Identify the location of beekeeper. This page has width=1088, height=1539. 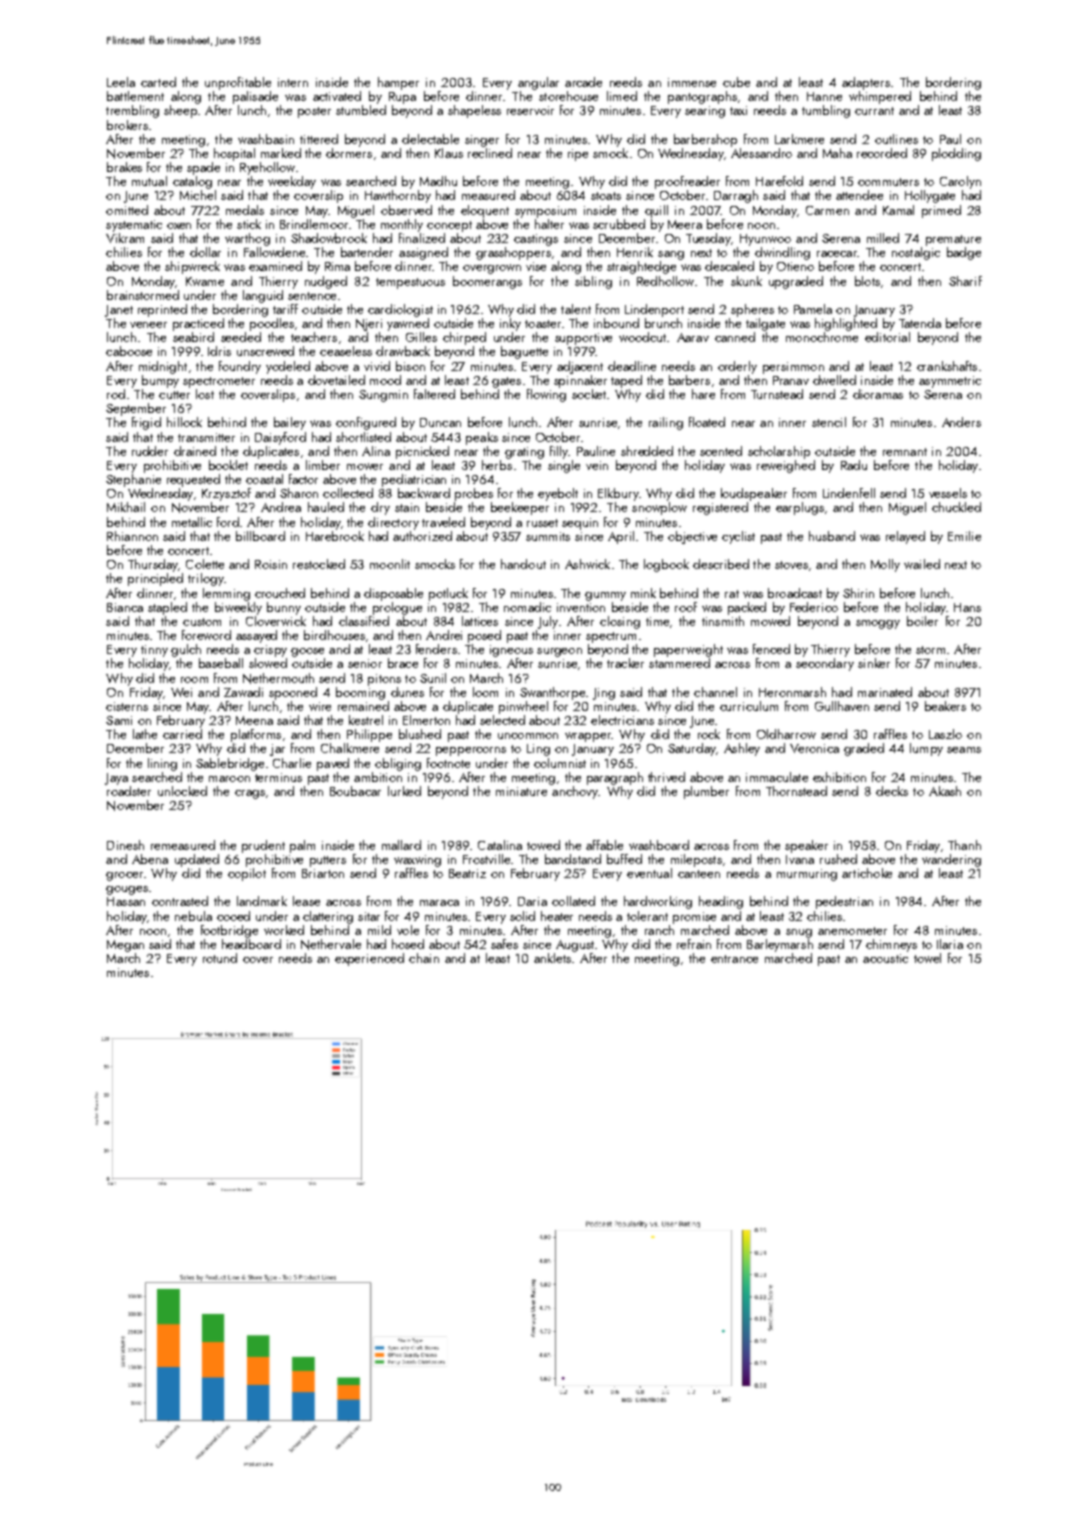
(520, 508).
